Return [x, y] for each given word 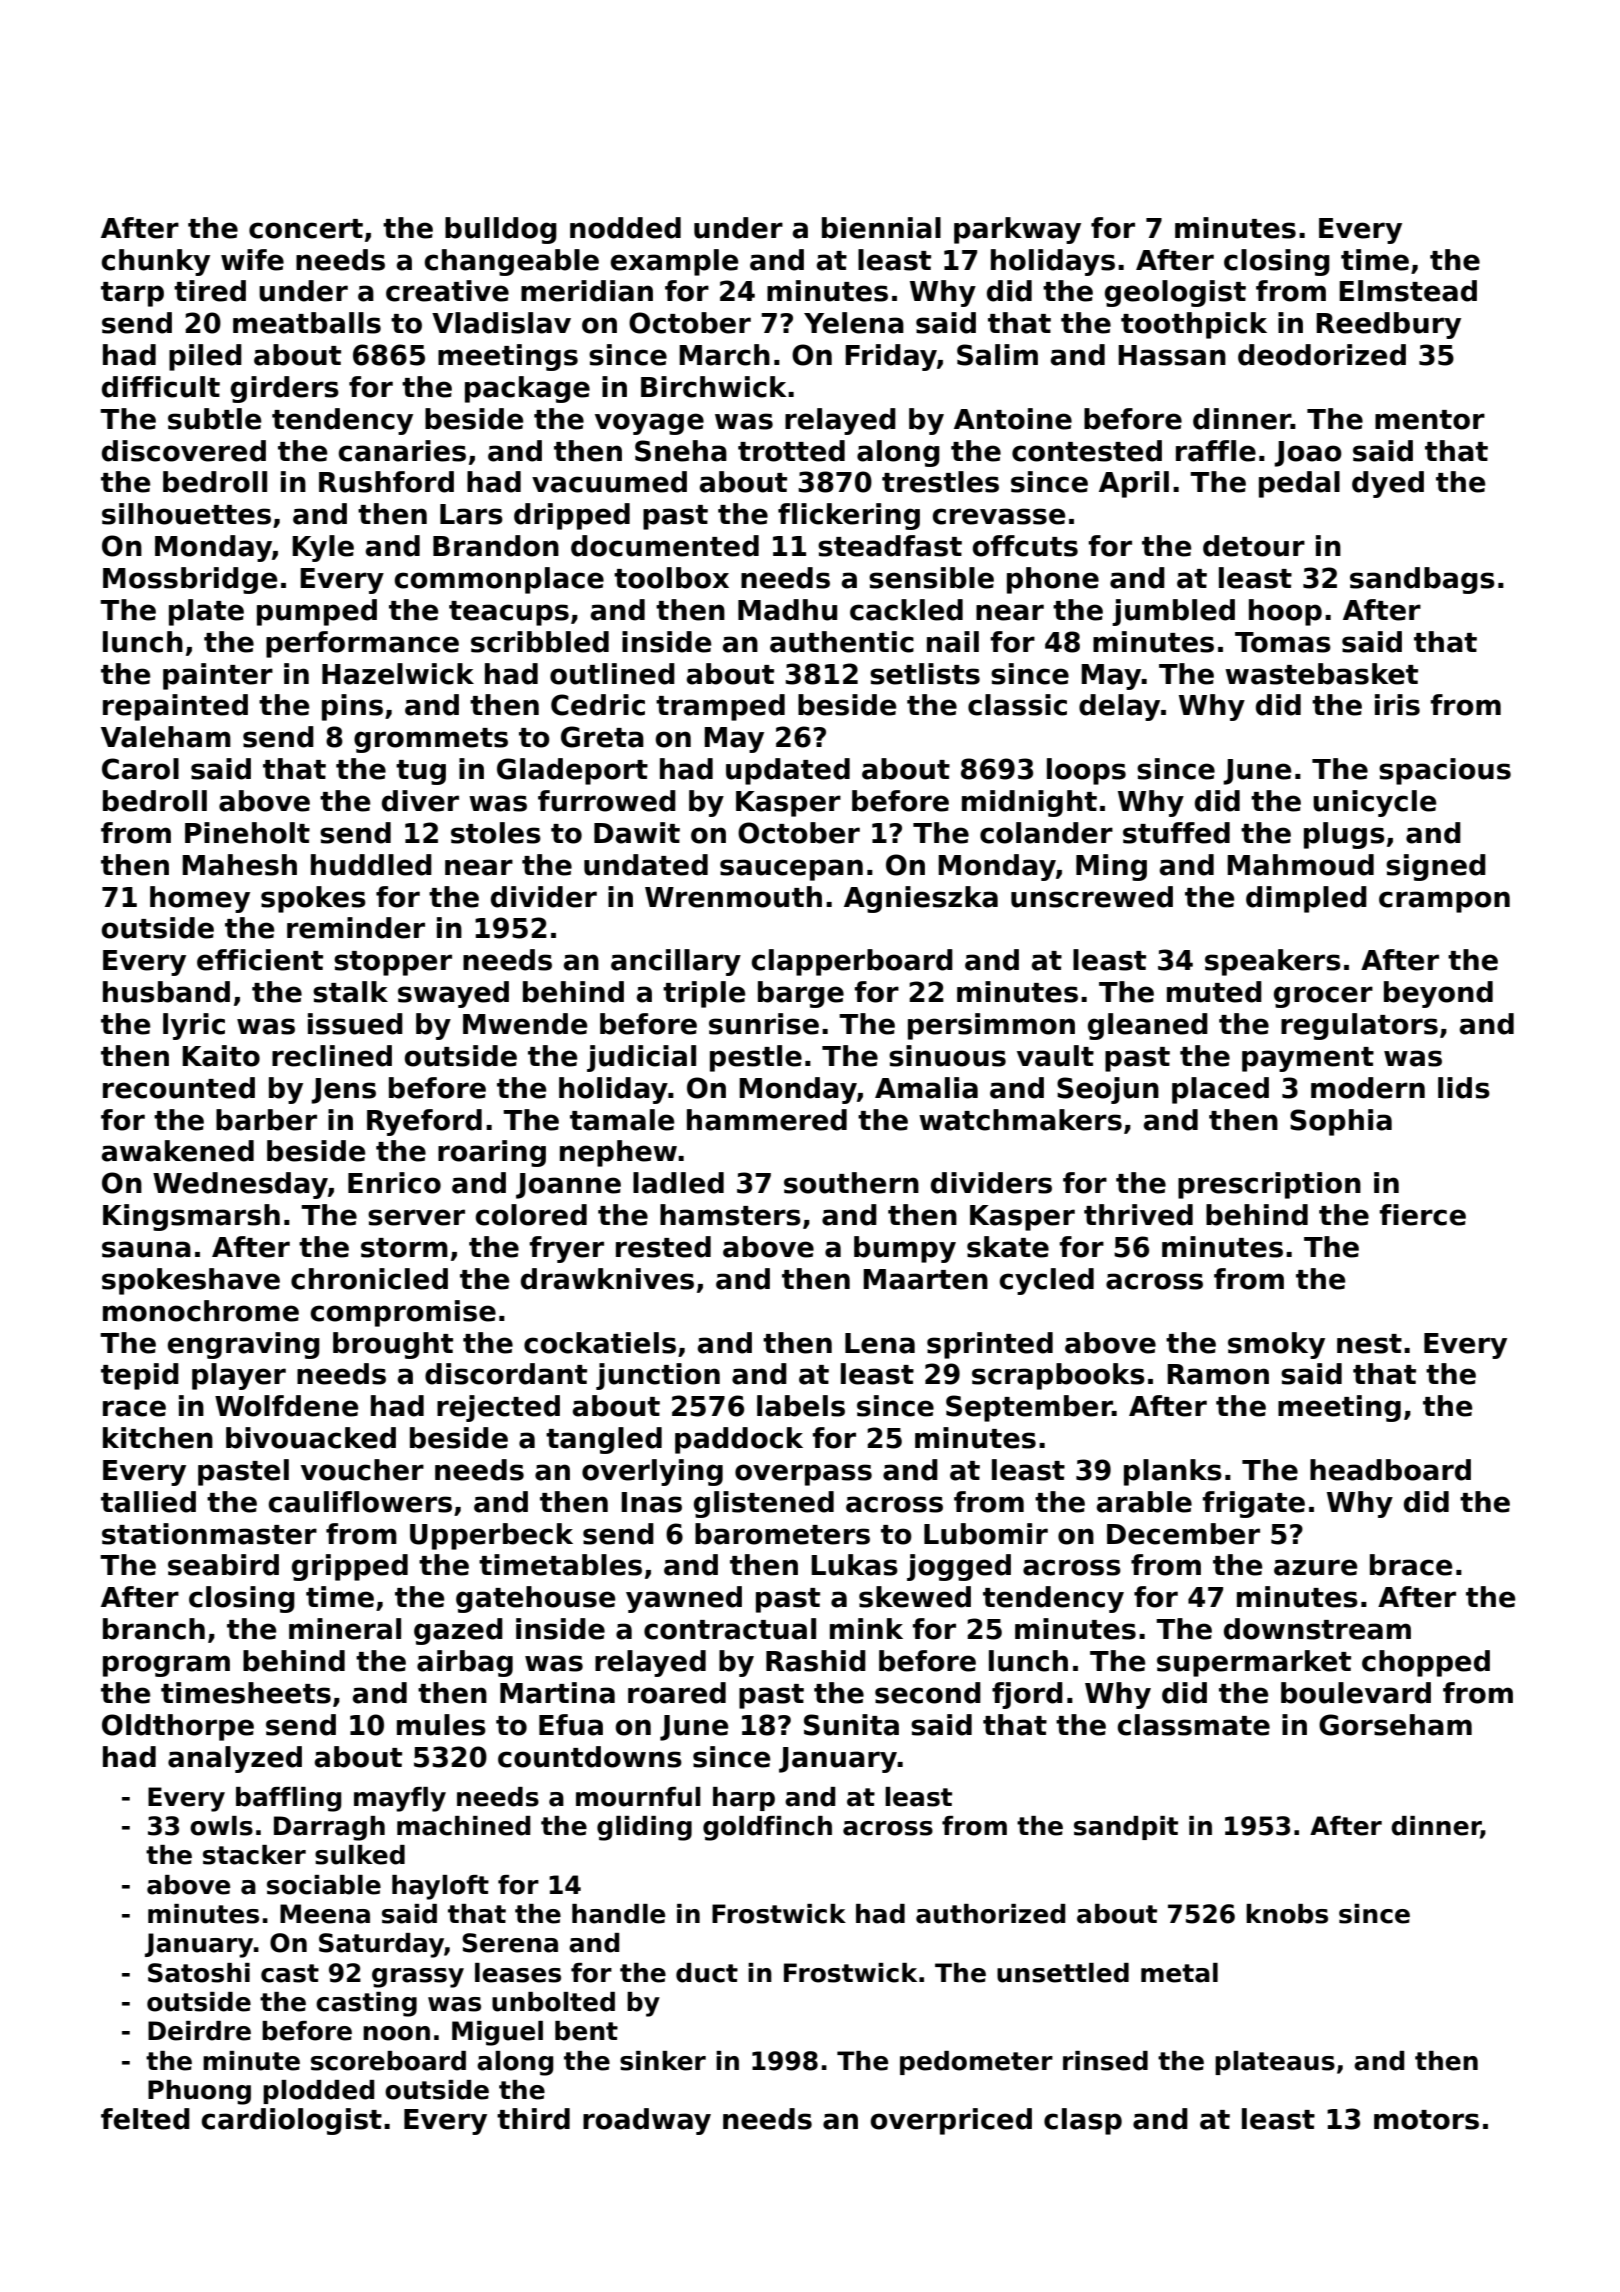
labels [801, 1406]
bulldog [501, 230]
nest [1369, 1344]
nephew [618, 1153]
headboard [1390, 1470]
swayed [453, 994]
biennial [881, 228]
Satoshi [199, 1973]
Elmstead [1408, 291]
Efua [571, 1725]
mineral [345, 1629]
